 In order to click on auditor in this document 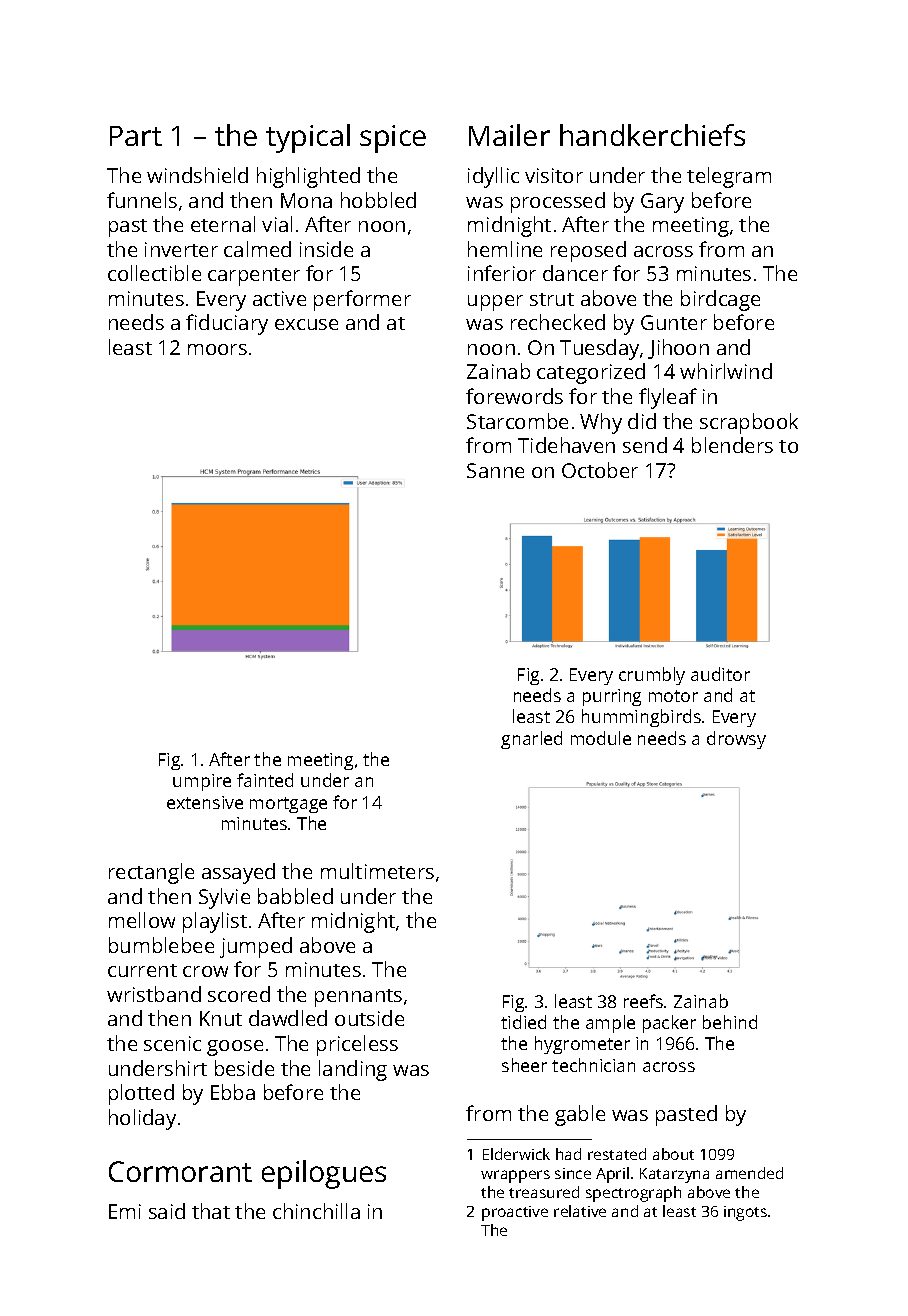, I will do `click(720, 674)`.
